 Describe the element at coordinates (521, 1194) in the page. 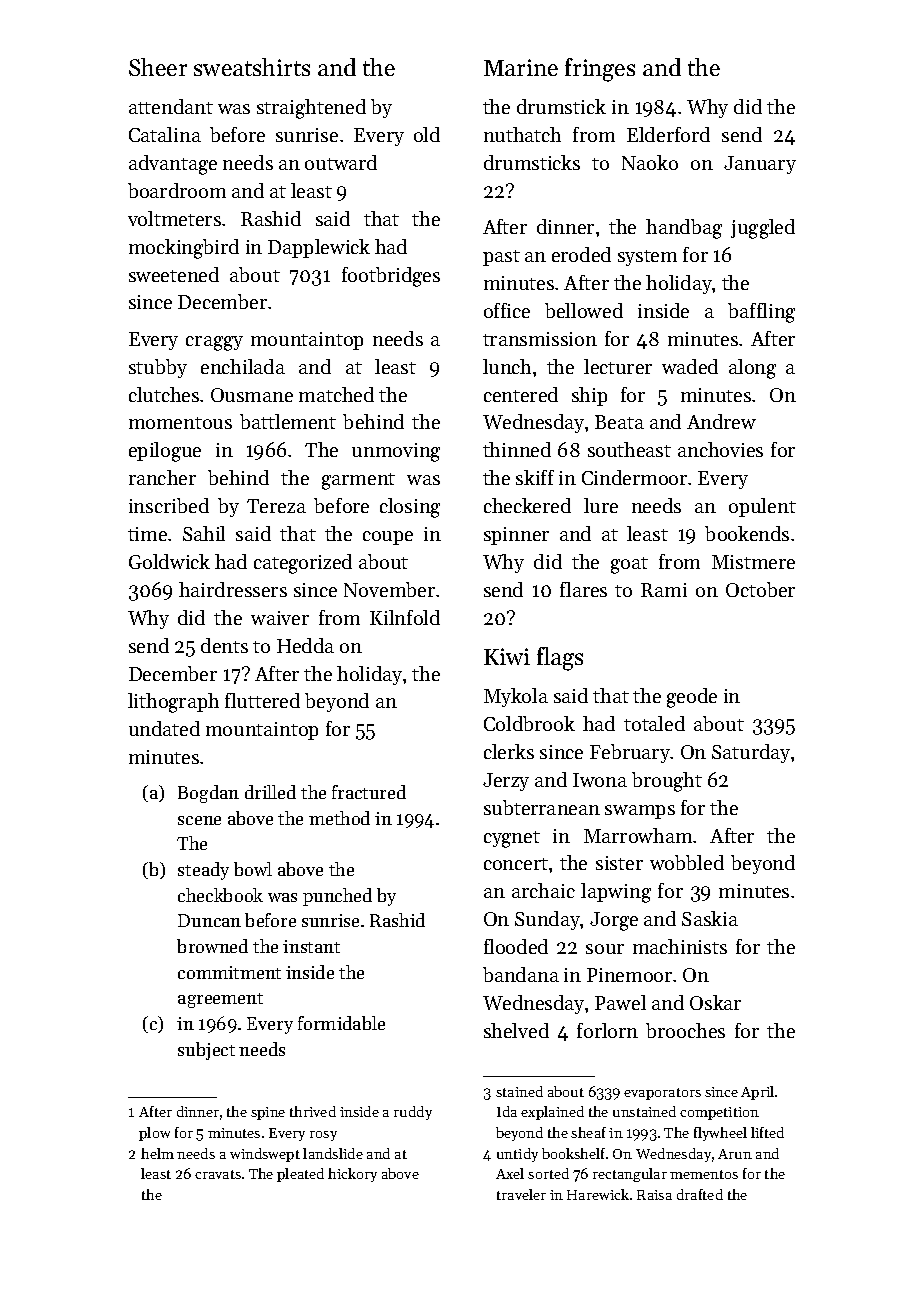

I see `traveler` at that location.
